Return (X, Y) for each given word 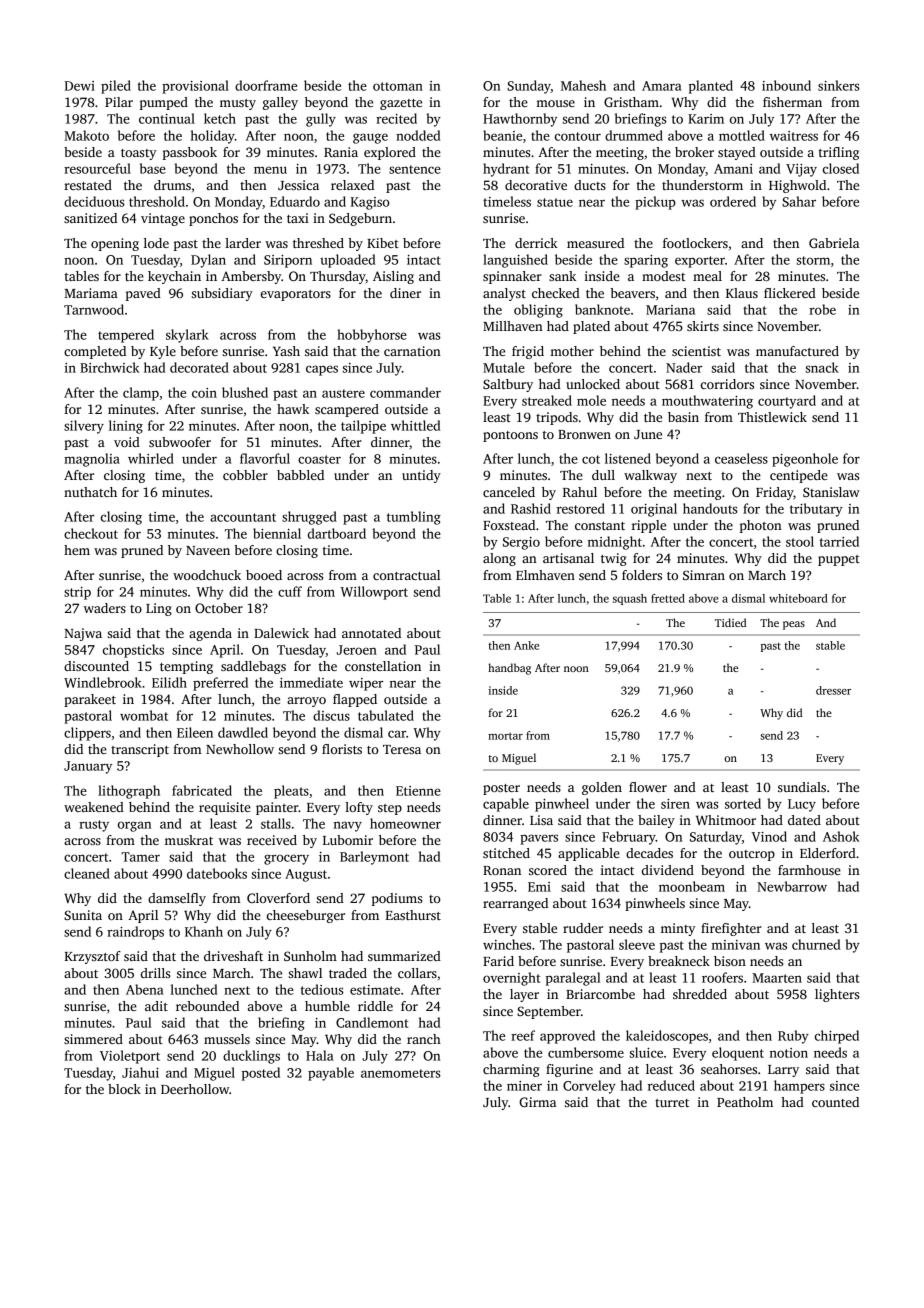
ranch (424, 1039)
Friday (774, 493)
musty (238, 104)
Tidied (730, 622)
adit (156, 1006)
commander (405, 392)
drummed (634, 135)
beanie (502, 135)
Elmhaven (545, 575)
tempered (126, 336)
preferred (220, 684)
